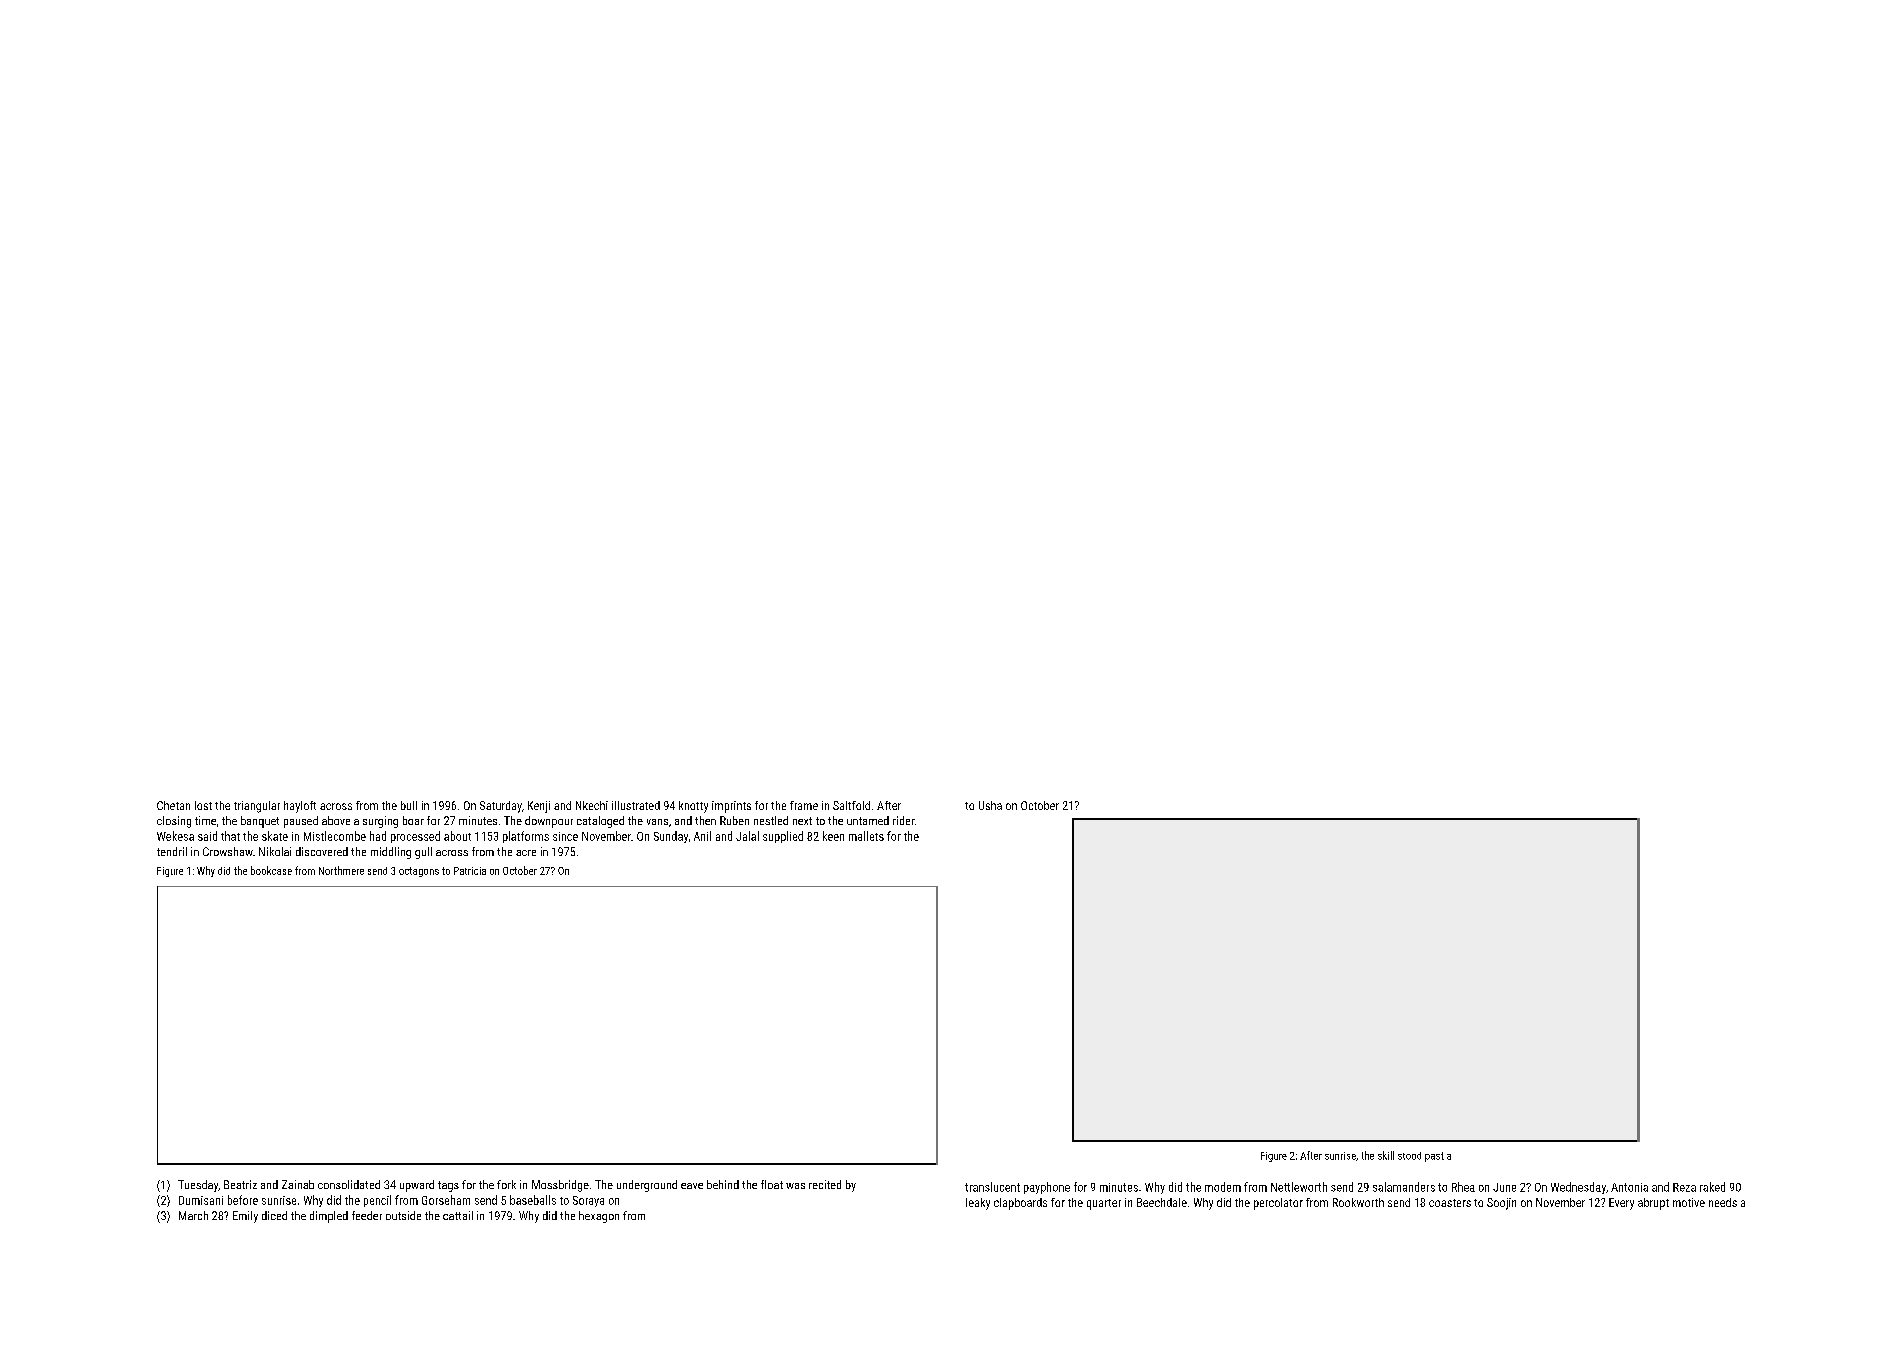  I want to click on consolidated, so click(349, 1184).
